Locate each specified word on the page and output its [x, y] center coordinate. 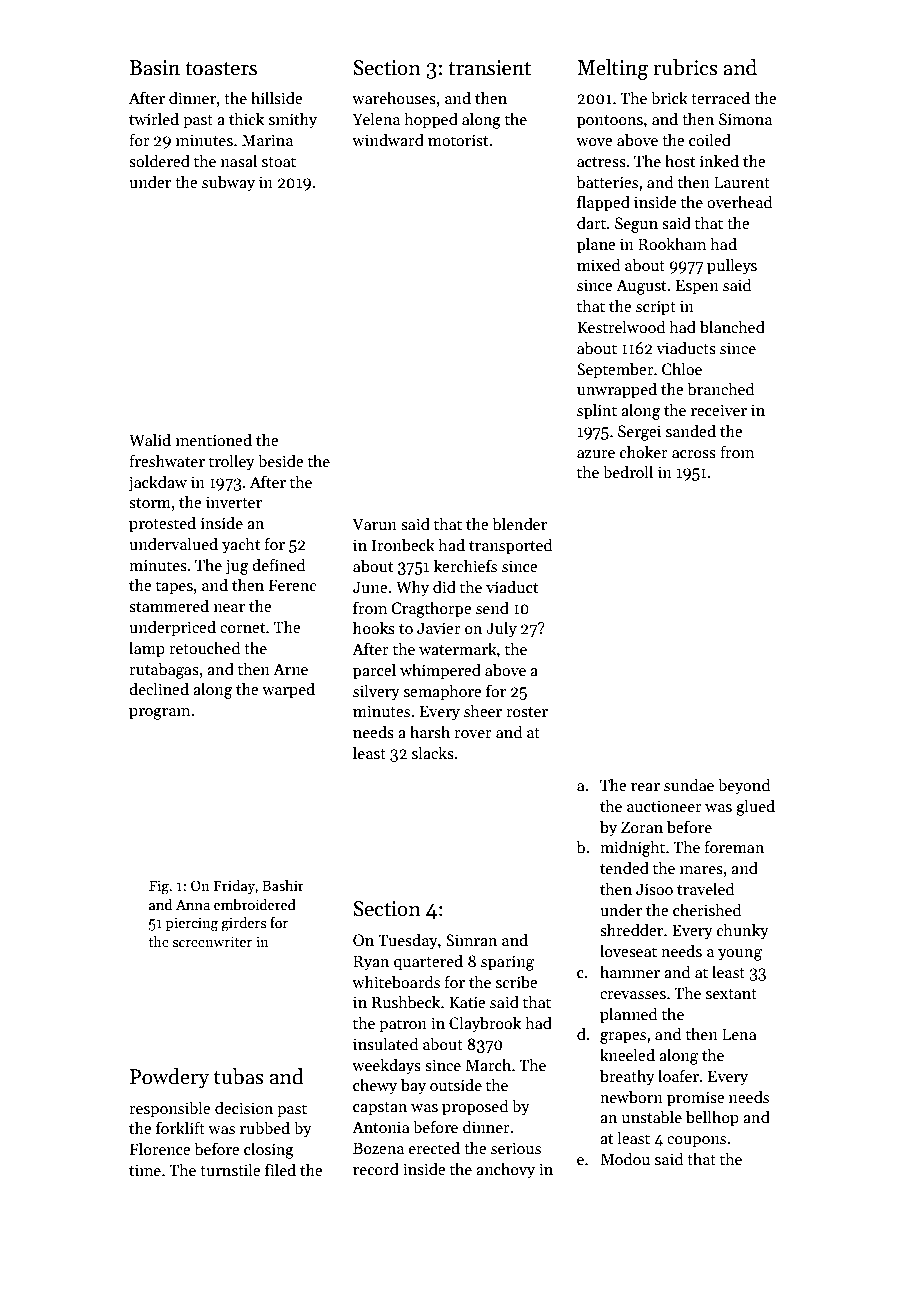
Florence [160, 1148]
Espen [697, 287]
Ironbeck [403, 545]
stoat [279, 162]
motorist [458, 140]
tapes [174, 588]
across [694, 454]
